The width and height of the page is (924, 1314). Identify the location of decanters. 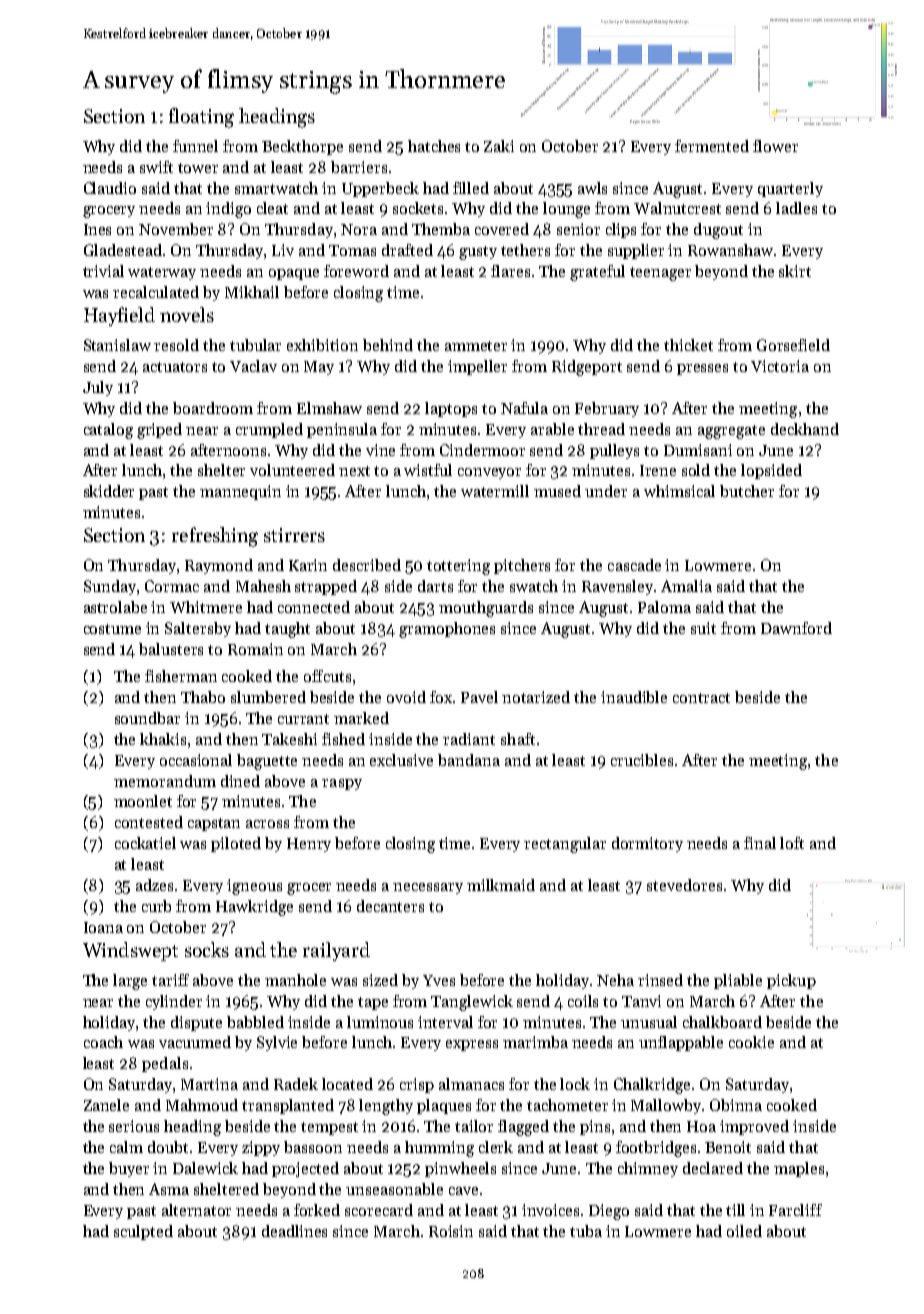
(390, 906).
